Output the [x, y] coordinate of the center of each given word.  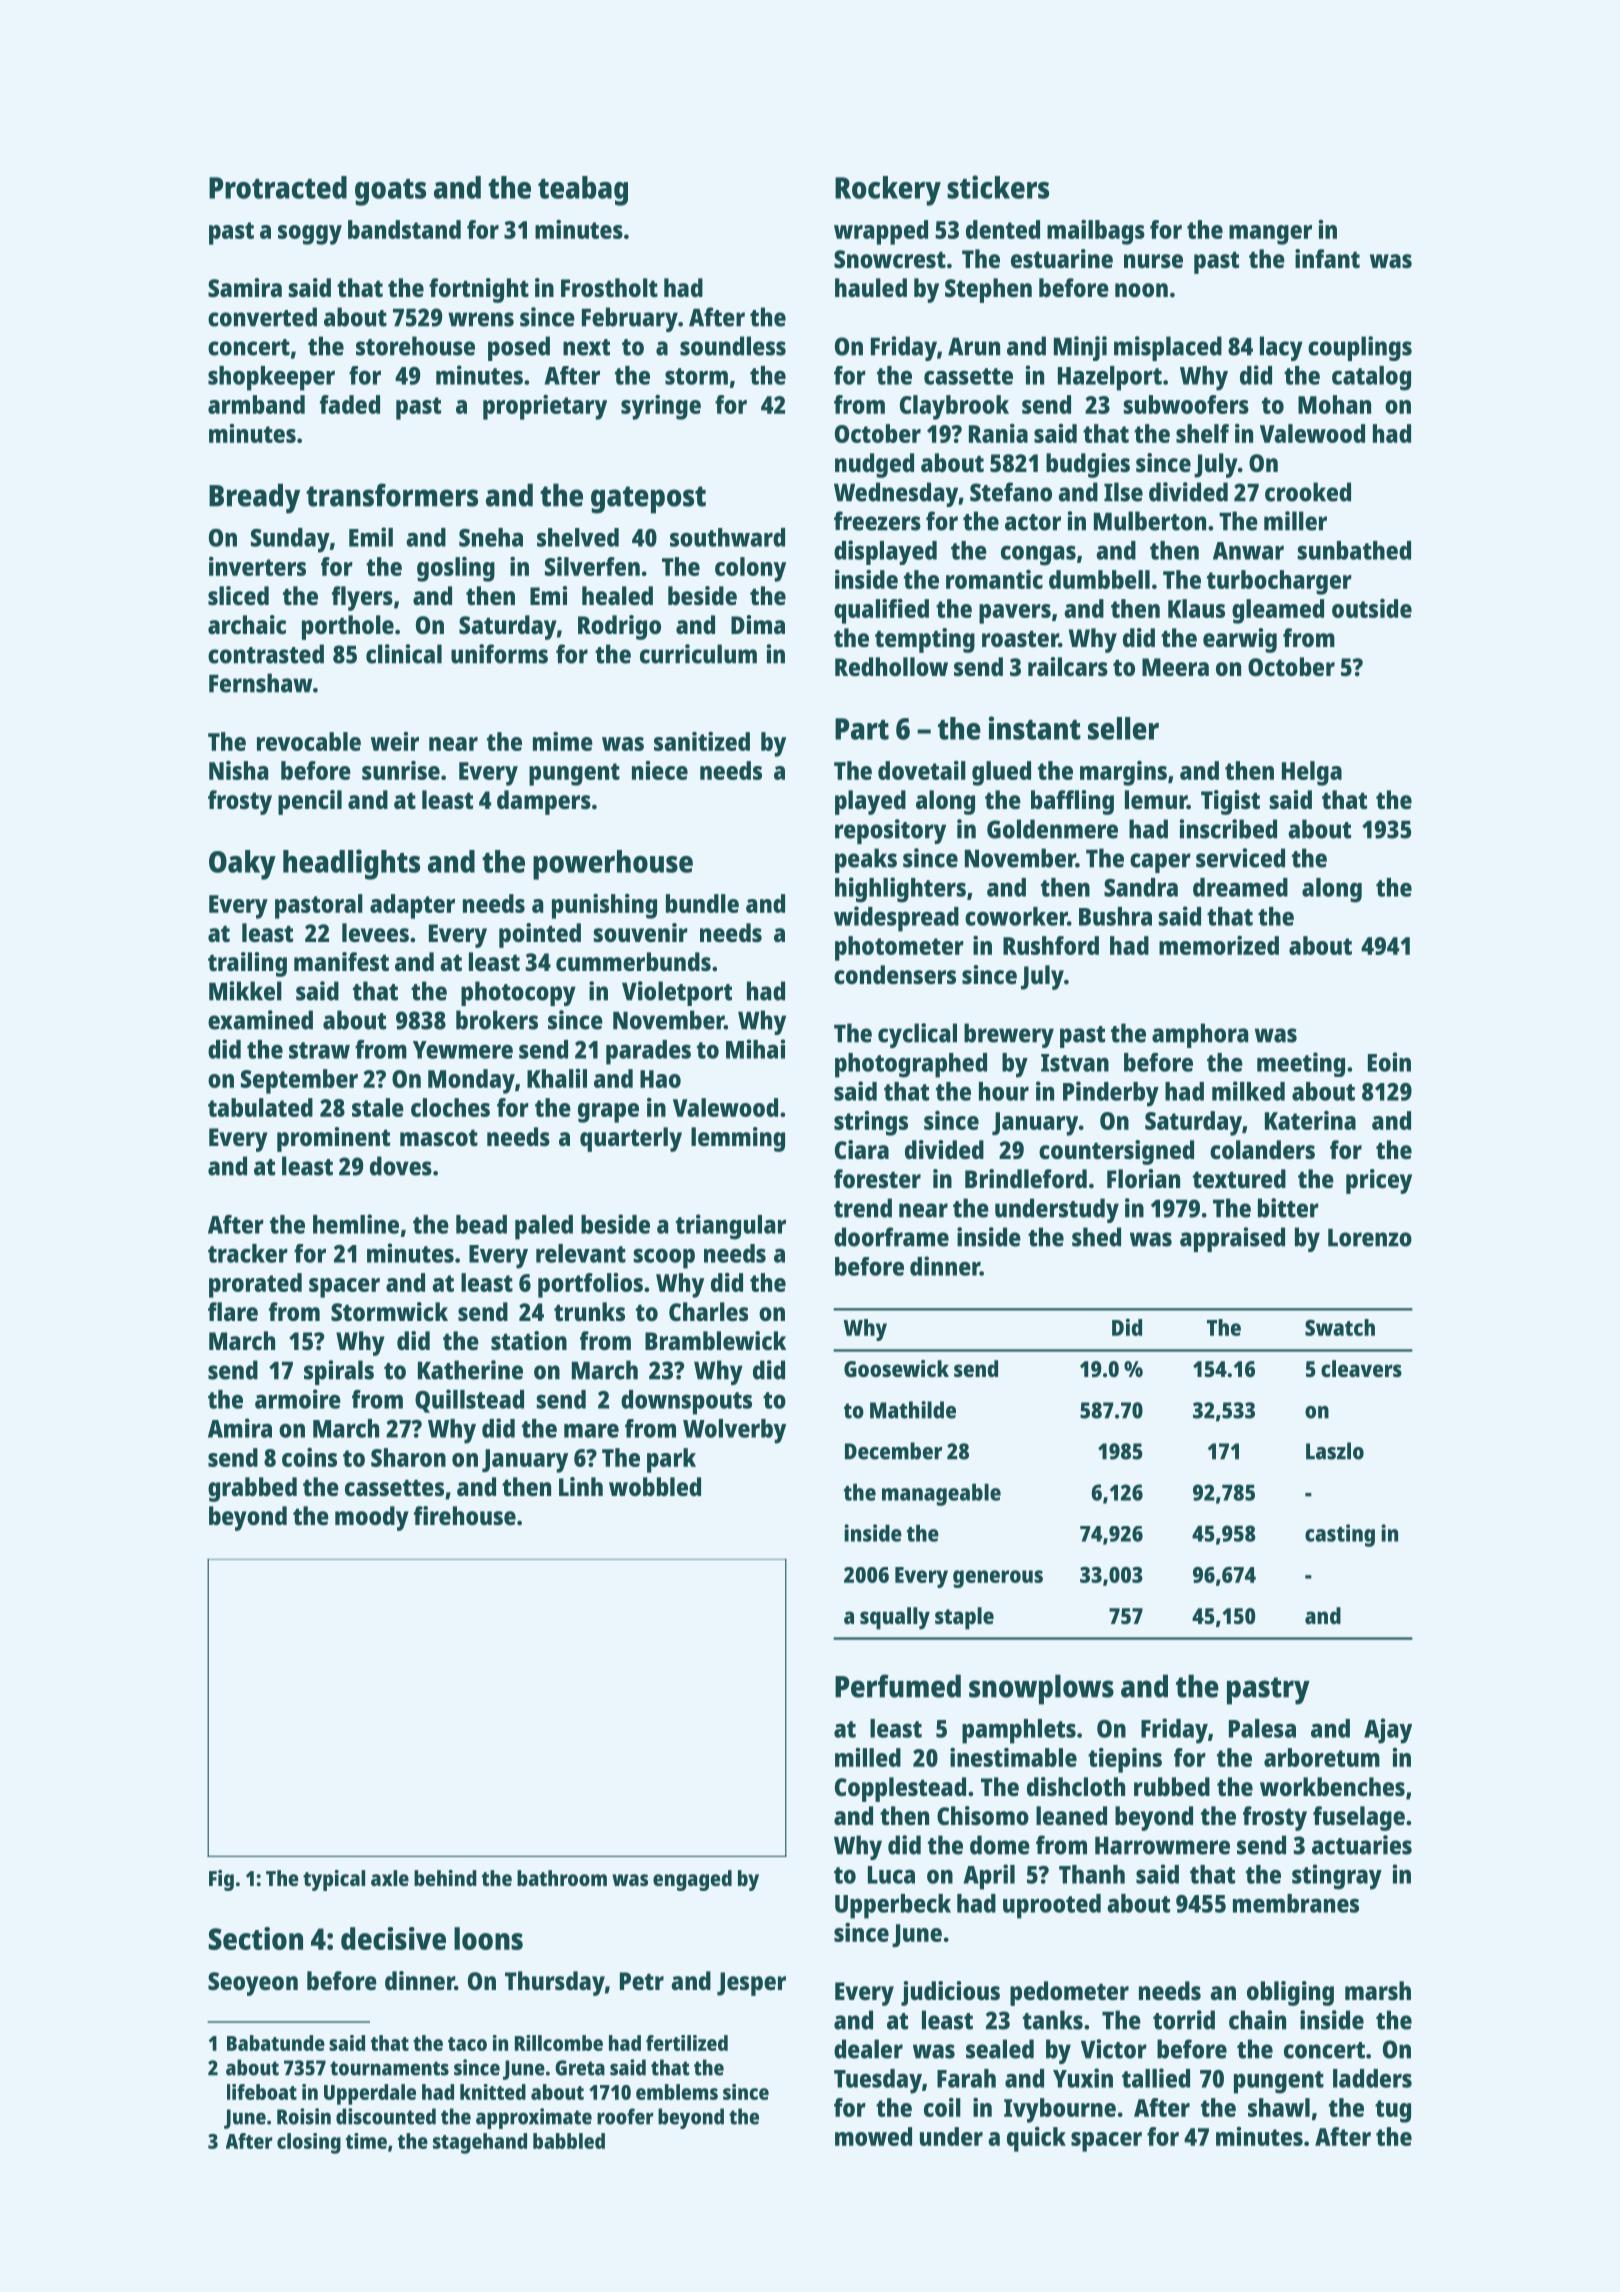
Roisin [304, 2116]
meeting [1301, 1064]
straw [319, 1050]
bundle [702, 903]
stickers [998, 187]
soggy [310, 235]
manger [1270, 235]
